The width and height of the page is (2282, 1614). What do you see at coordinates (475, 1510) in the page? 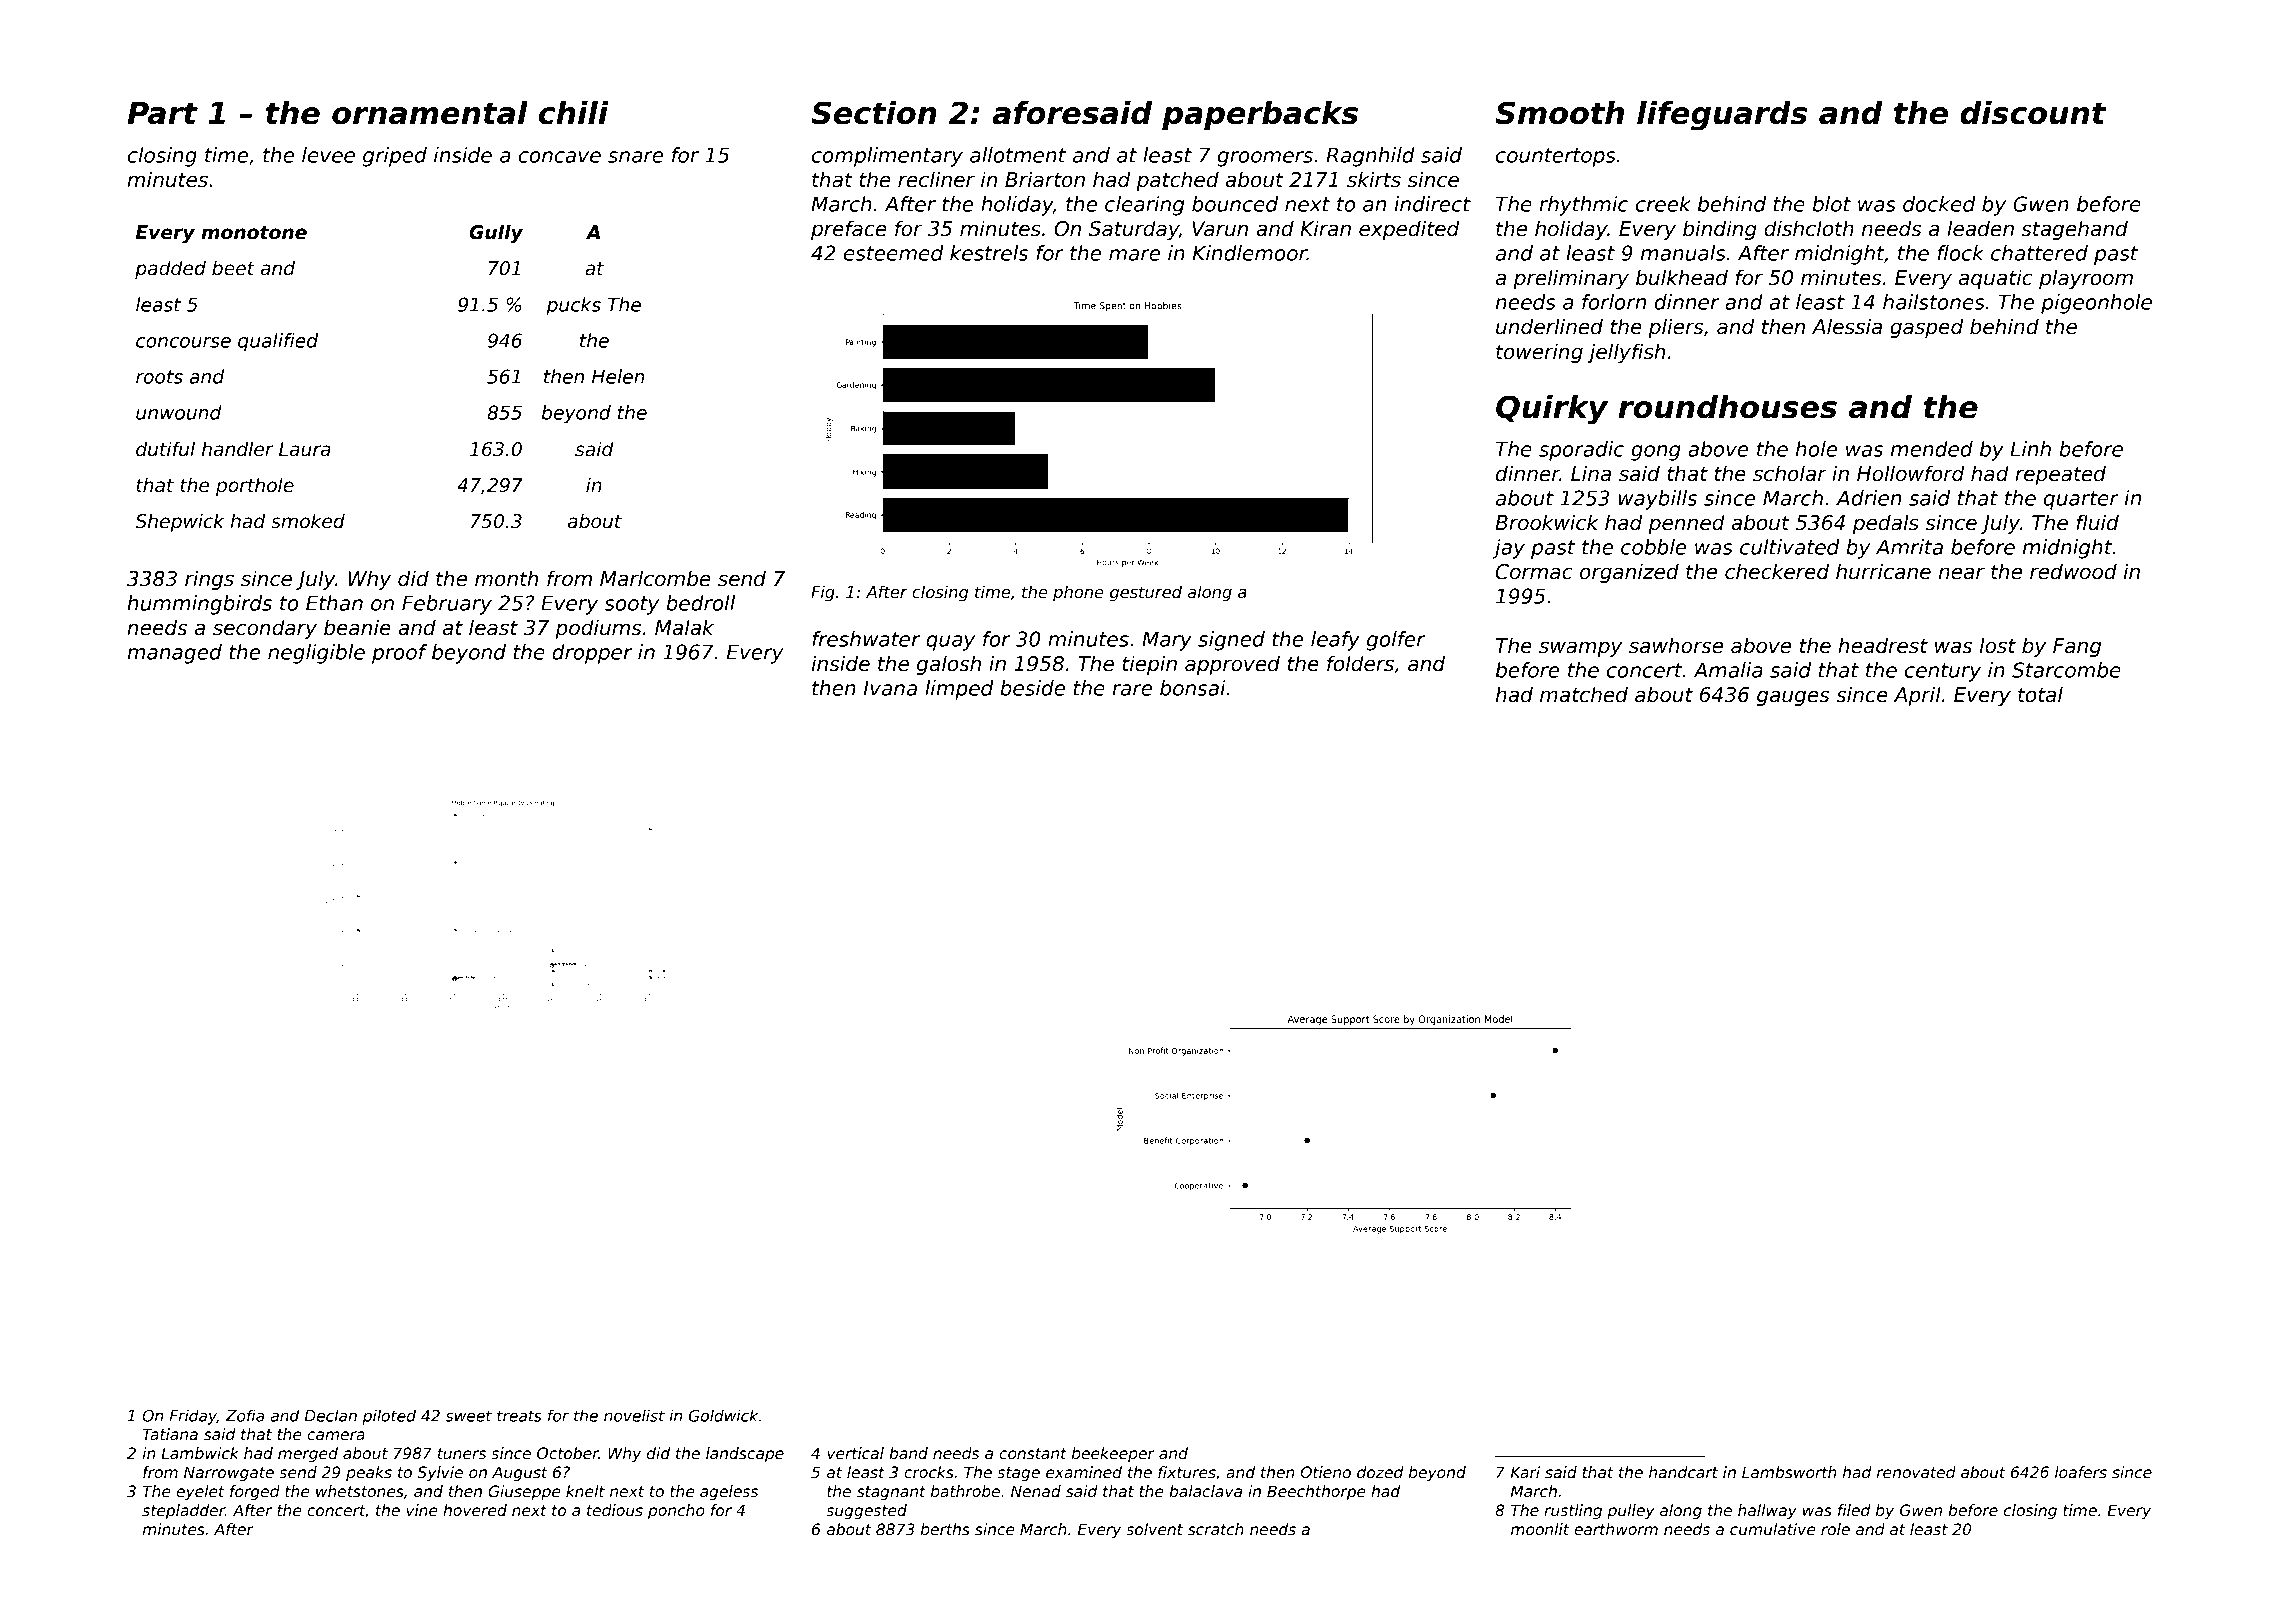
I see `hovered` at bounding box center [475, 1510].
